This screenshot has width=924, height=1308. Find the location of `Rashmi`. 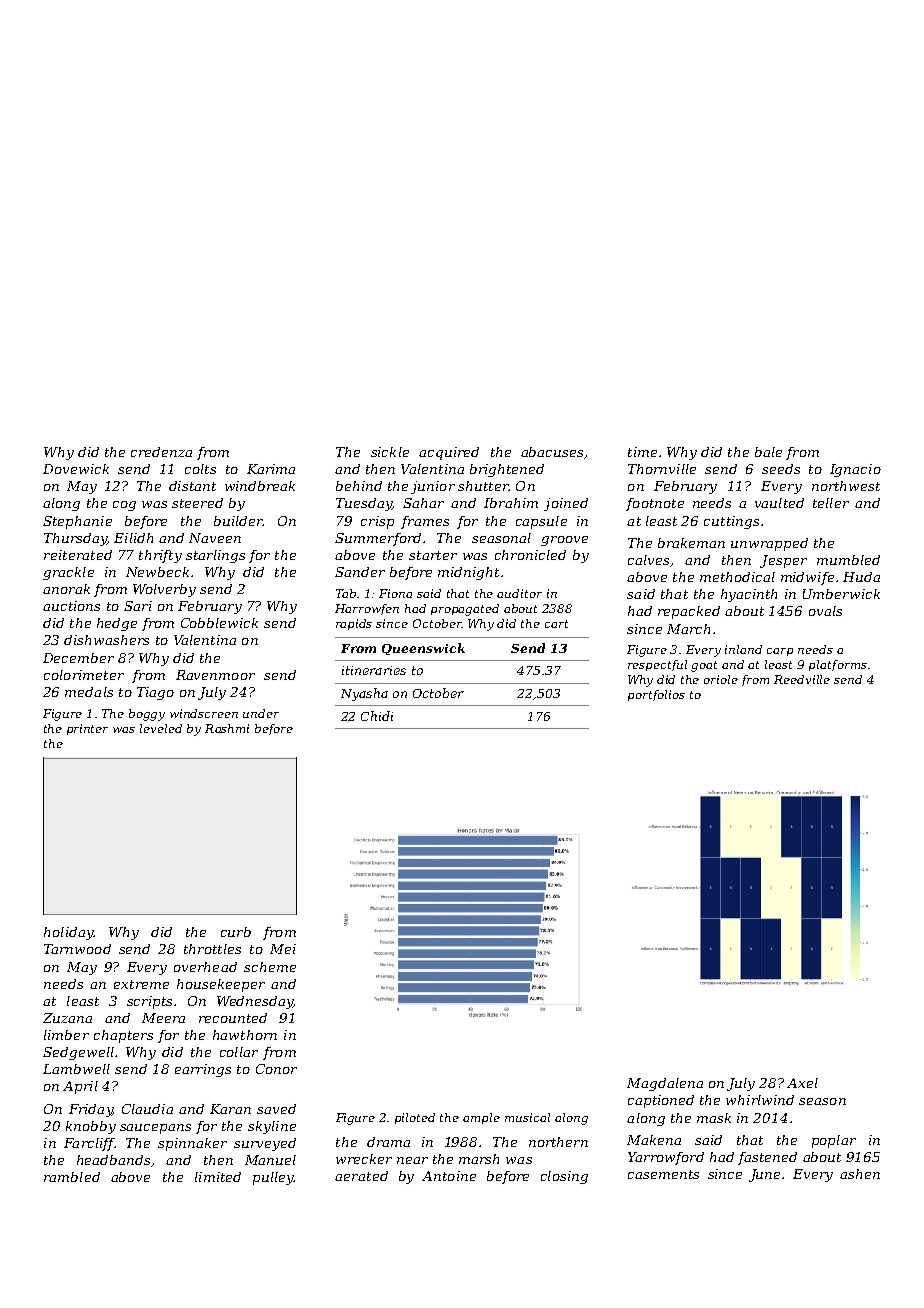

Rashmi is located at coordinates (227, 728).
